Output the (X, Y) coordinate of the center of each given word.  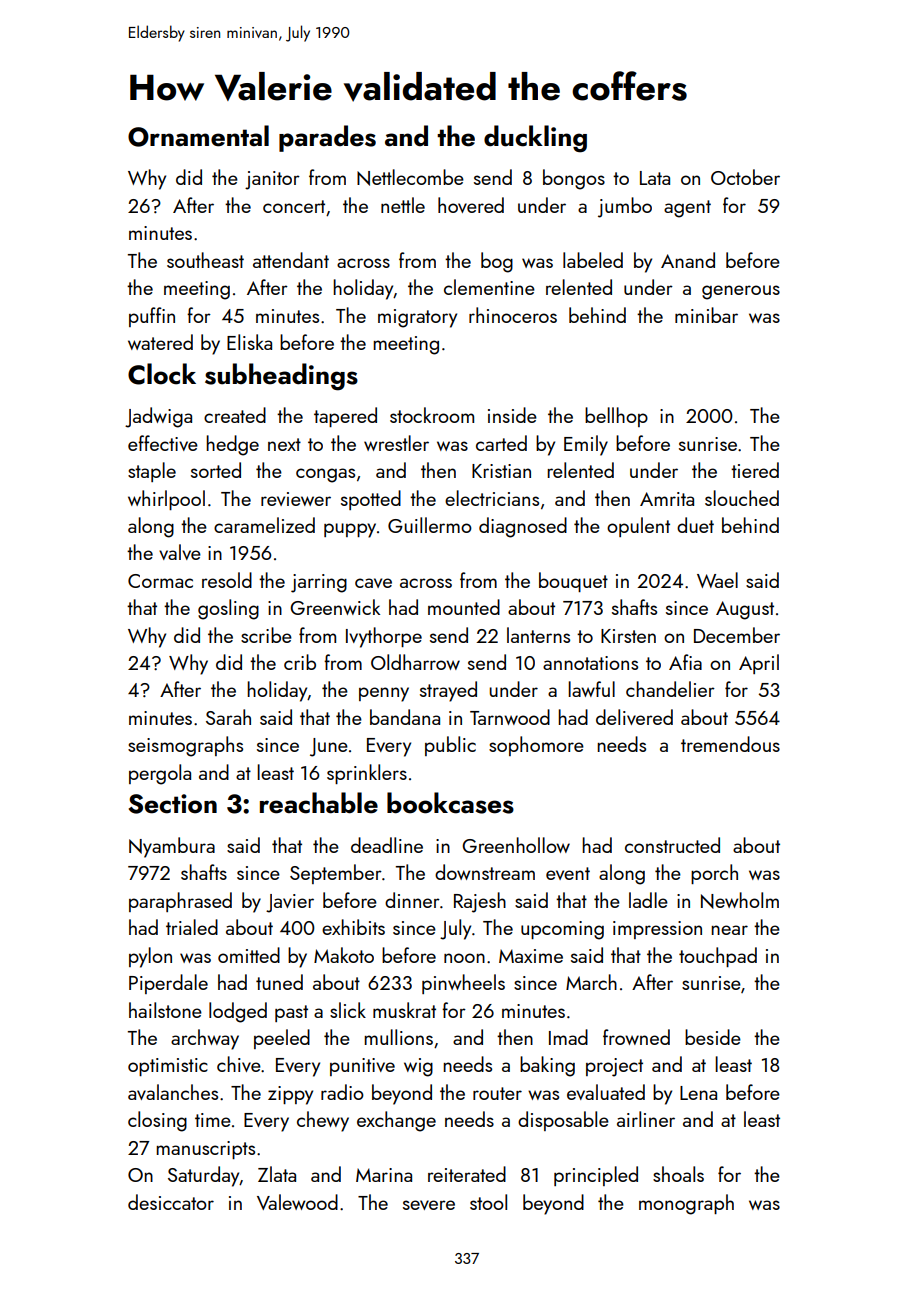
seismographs (185, 746)
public (450, 746)
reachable (319, 803)
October (745, 177)
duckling (535, 139)
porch (714, 874)
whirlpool (166, 500)
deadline (387, 845)
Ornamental (198, 136)
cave (373, 583)
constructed (672, 845)
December (737, 635)
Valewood (297, 1202)
